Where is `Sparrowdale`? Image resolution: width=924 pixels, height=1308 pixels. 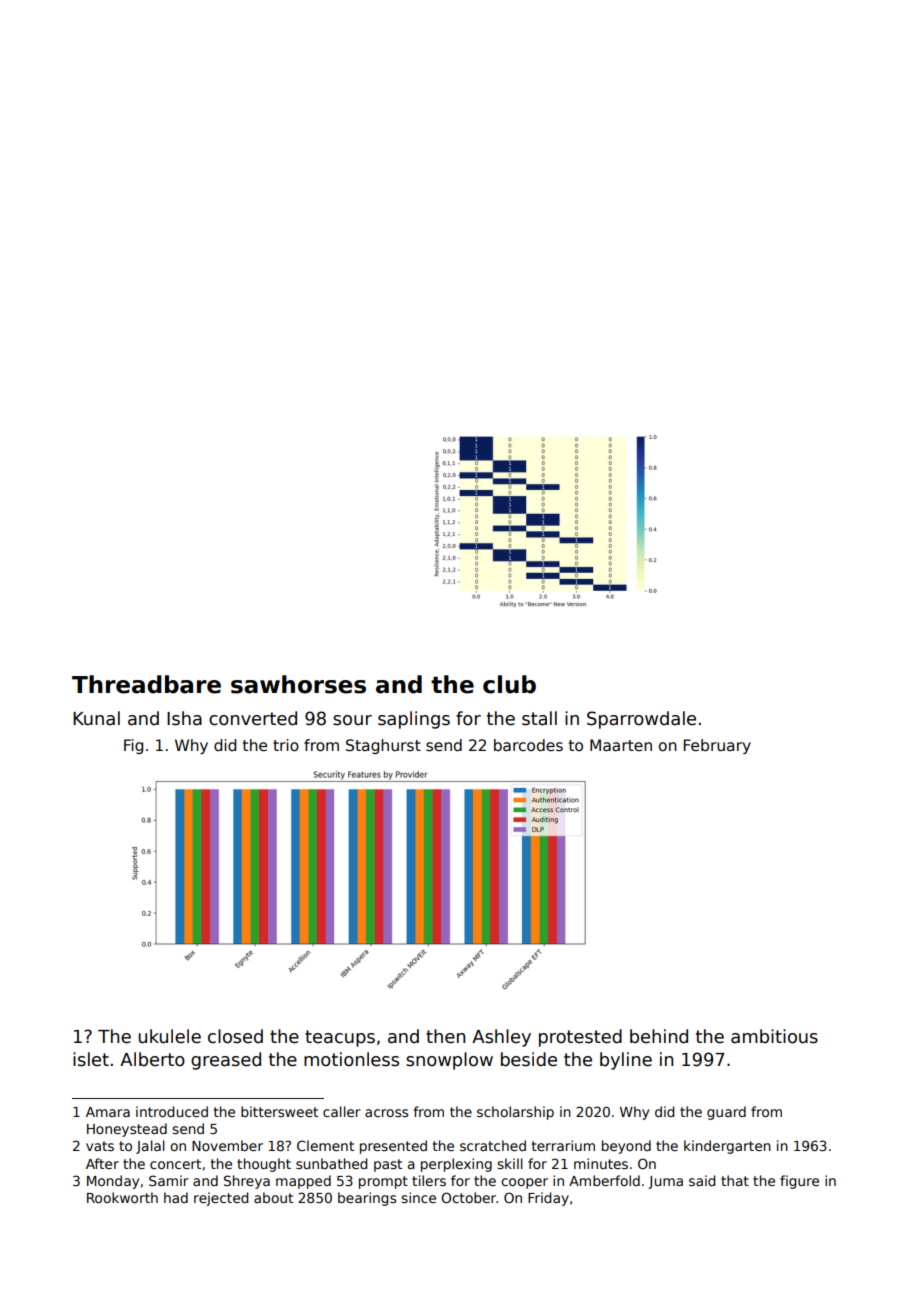 Sparrowdale is located at coordinates (641, 720).
